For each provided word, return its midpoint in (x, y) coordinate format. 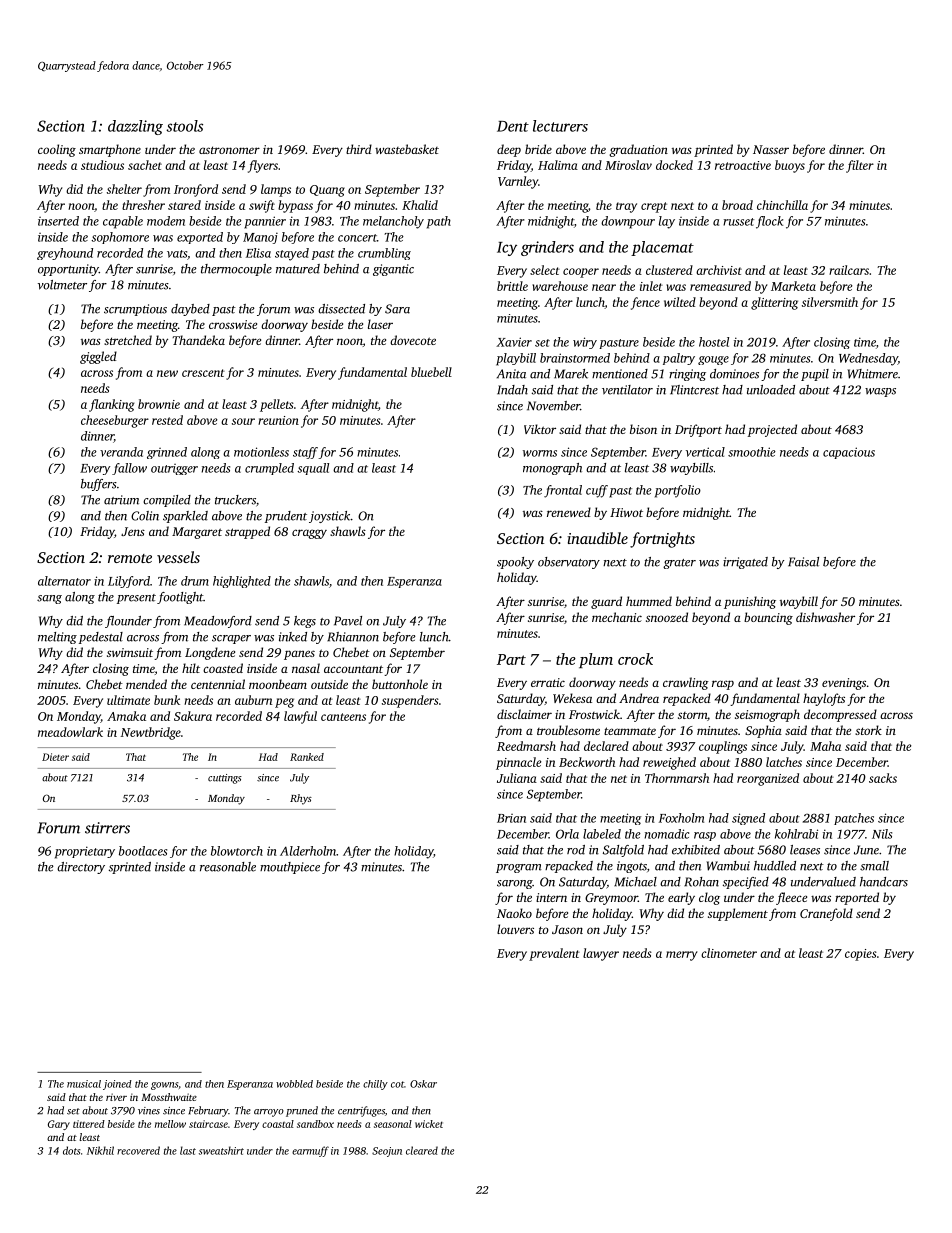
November (553, 406)
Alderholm (308, 851)
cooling (57, 150)
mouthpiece (290, 868)
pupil (815, 375)
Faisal (803, 562)
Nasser (771, 149)
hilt (191, 668)
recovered (138, 1150)
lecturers (560, 126)
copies (861, 955)
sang (49, 599)
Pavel (348, 621)
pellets (277, 405)
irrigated (745, 563)
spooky (515, 563)
